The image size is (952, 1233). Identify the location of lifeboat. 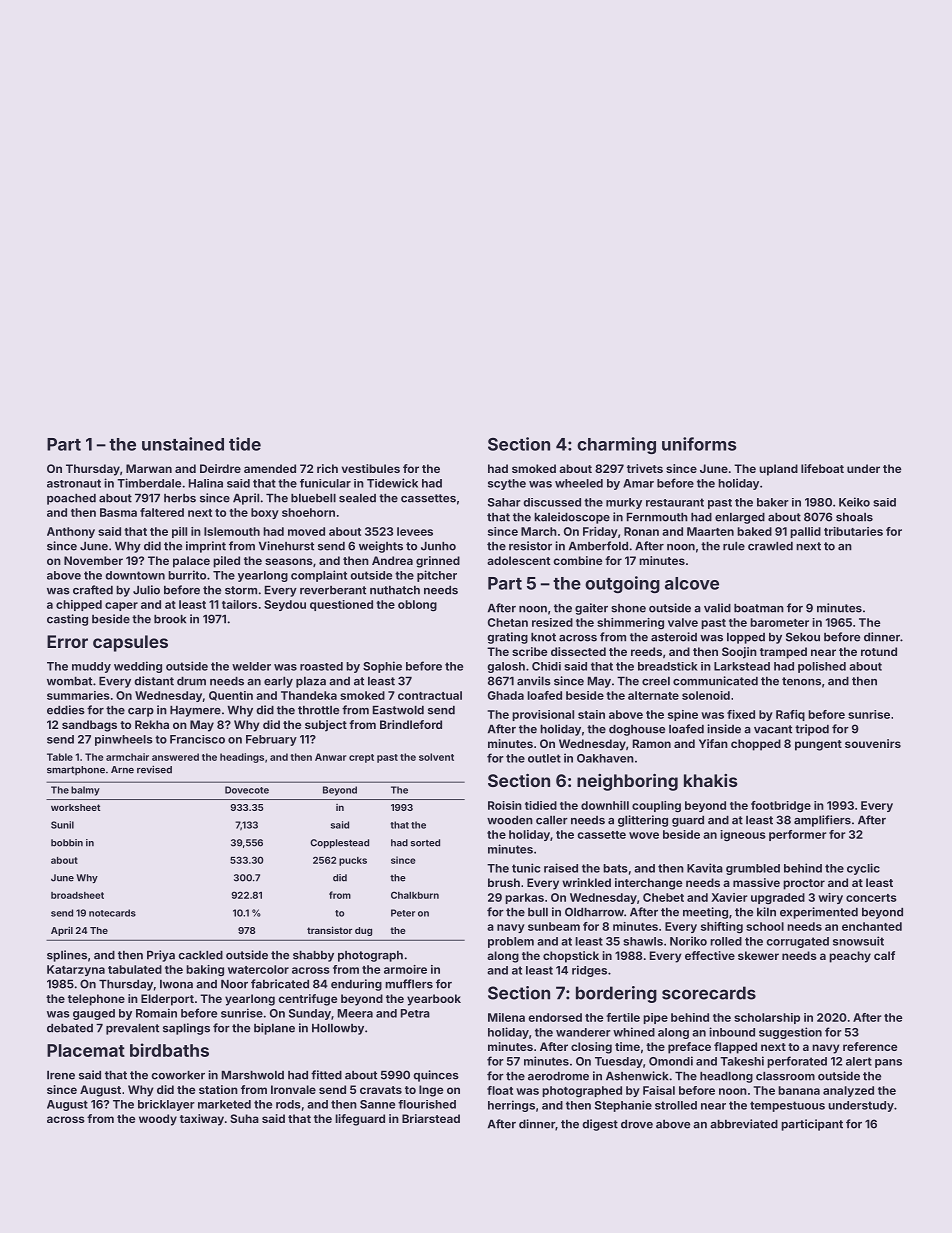
(822, 468).
